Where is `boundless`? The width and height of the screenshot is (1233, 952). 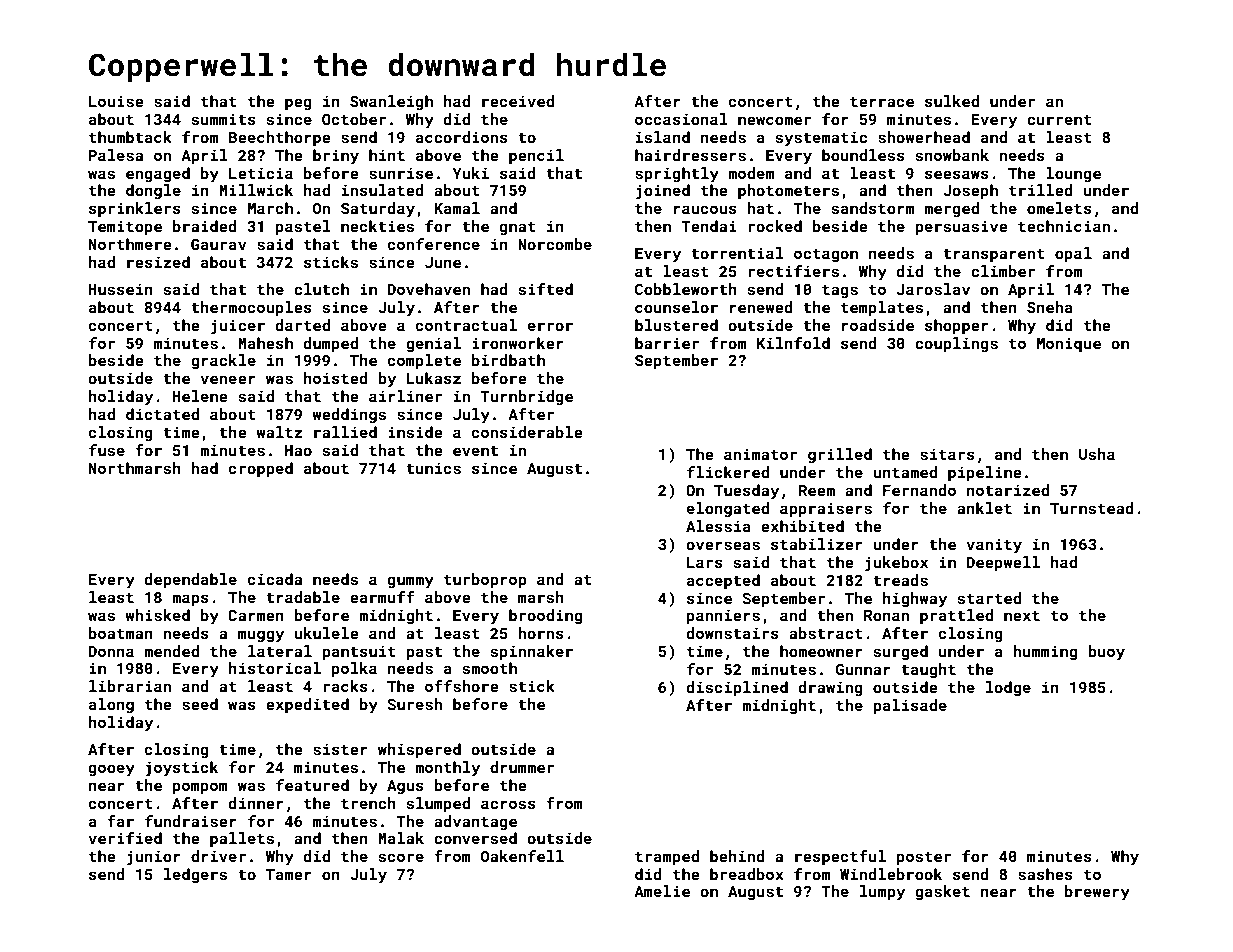 boundless is located at coordinates (863, 155).
